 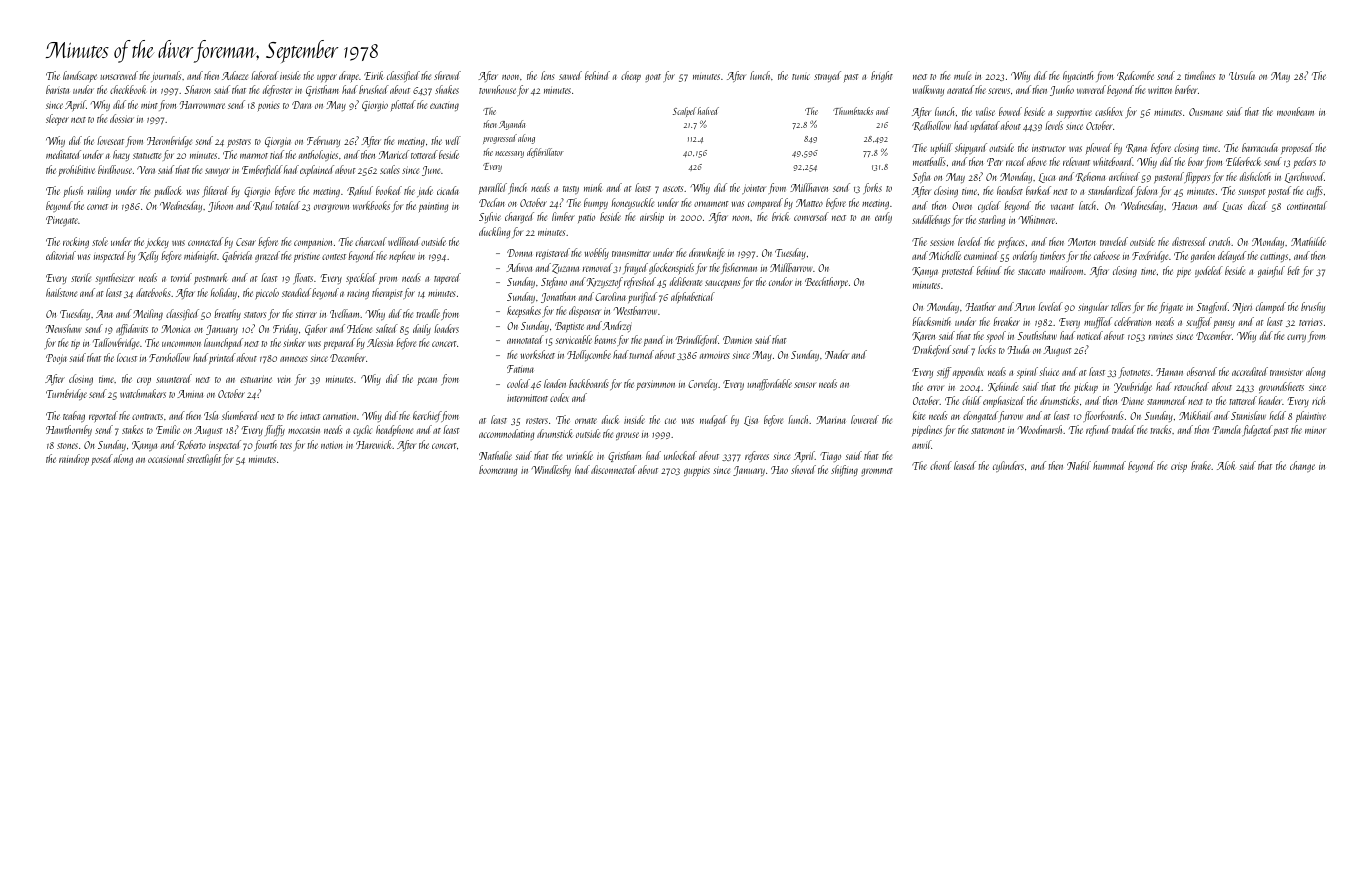 What do you see at coordinates (97, 207) in the screenshot?
I see `cornet` at bounding box center [97, 207].
